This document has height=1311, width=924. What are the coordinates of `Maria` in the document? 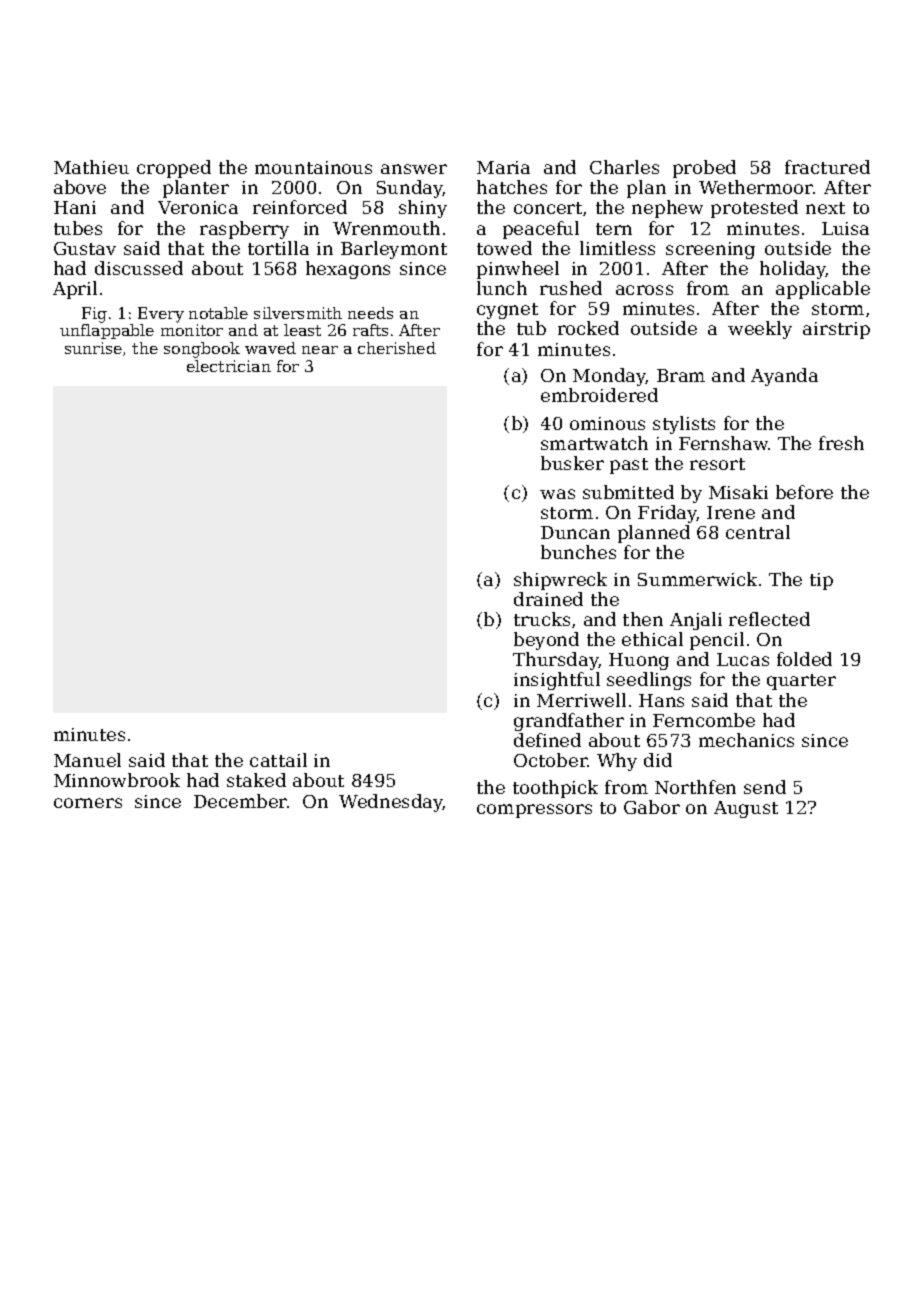 It's located at (503, 167).
